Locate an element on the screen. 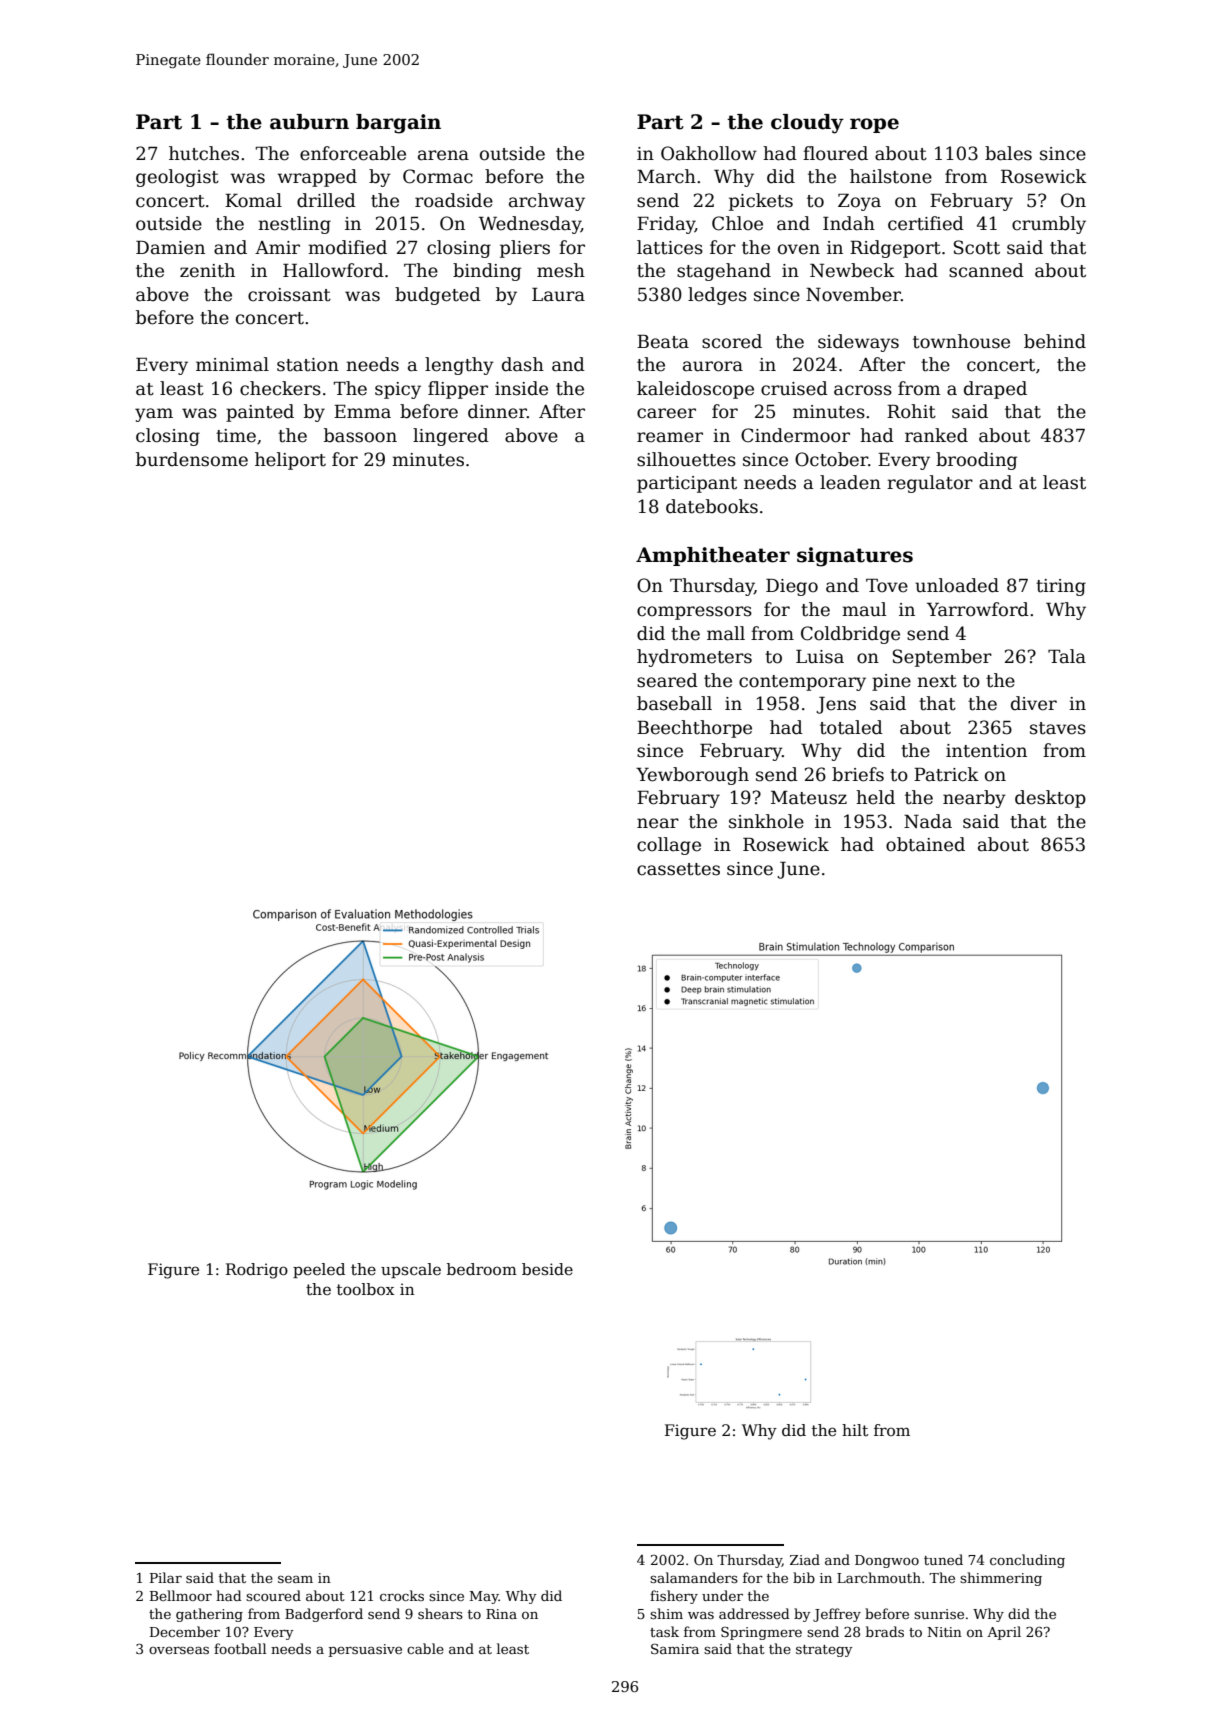 The height and width of the screenshot is (1729, 1222). heliport is located at coordinates (290, 461).
